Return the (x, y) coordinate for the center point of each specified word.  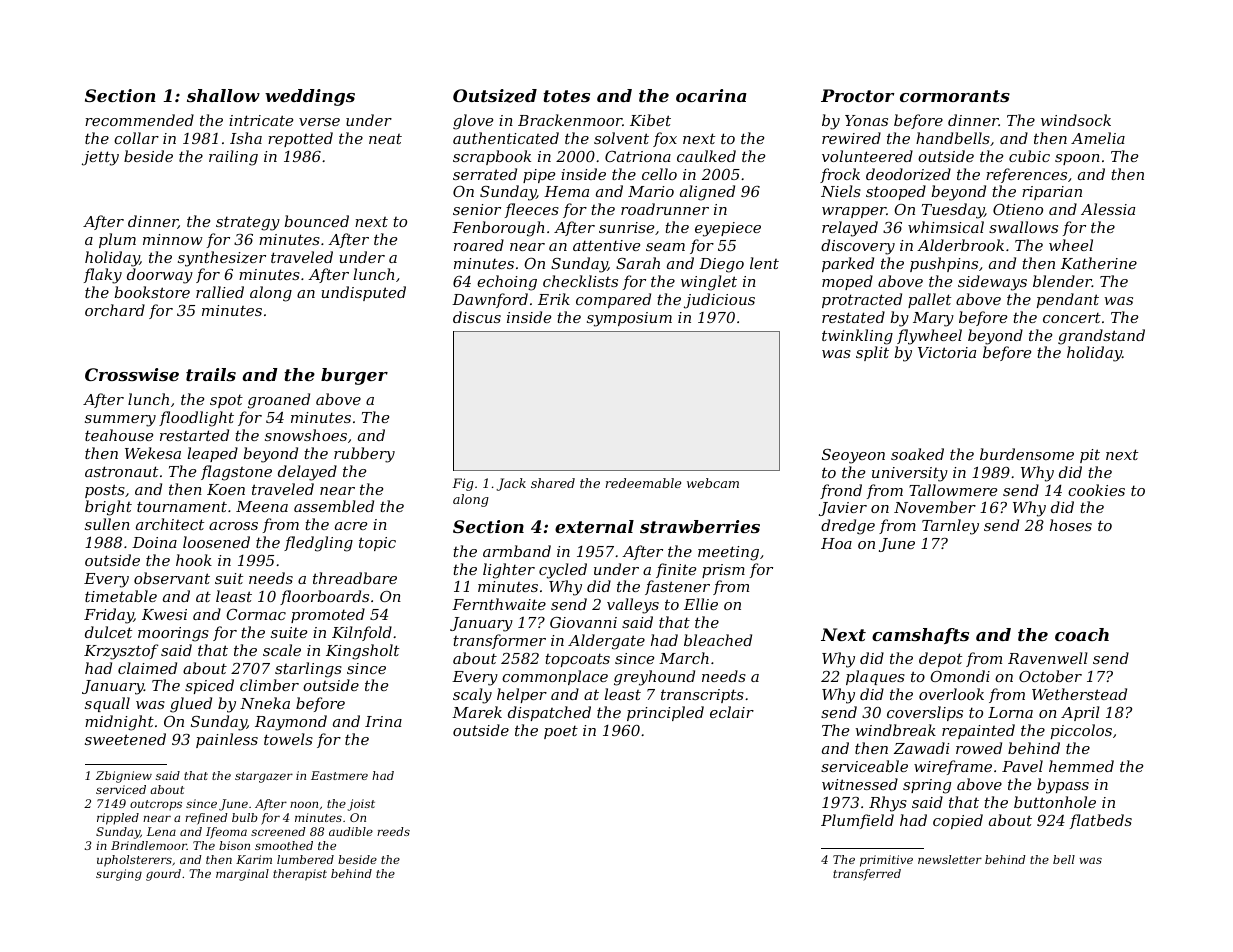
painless (227, 740)
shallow (223, 95)
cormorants (955, 96)
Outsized (495, 96)
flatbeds (1101, 821)
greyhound (654, 678)
